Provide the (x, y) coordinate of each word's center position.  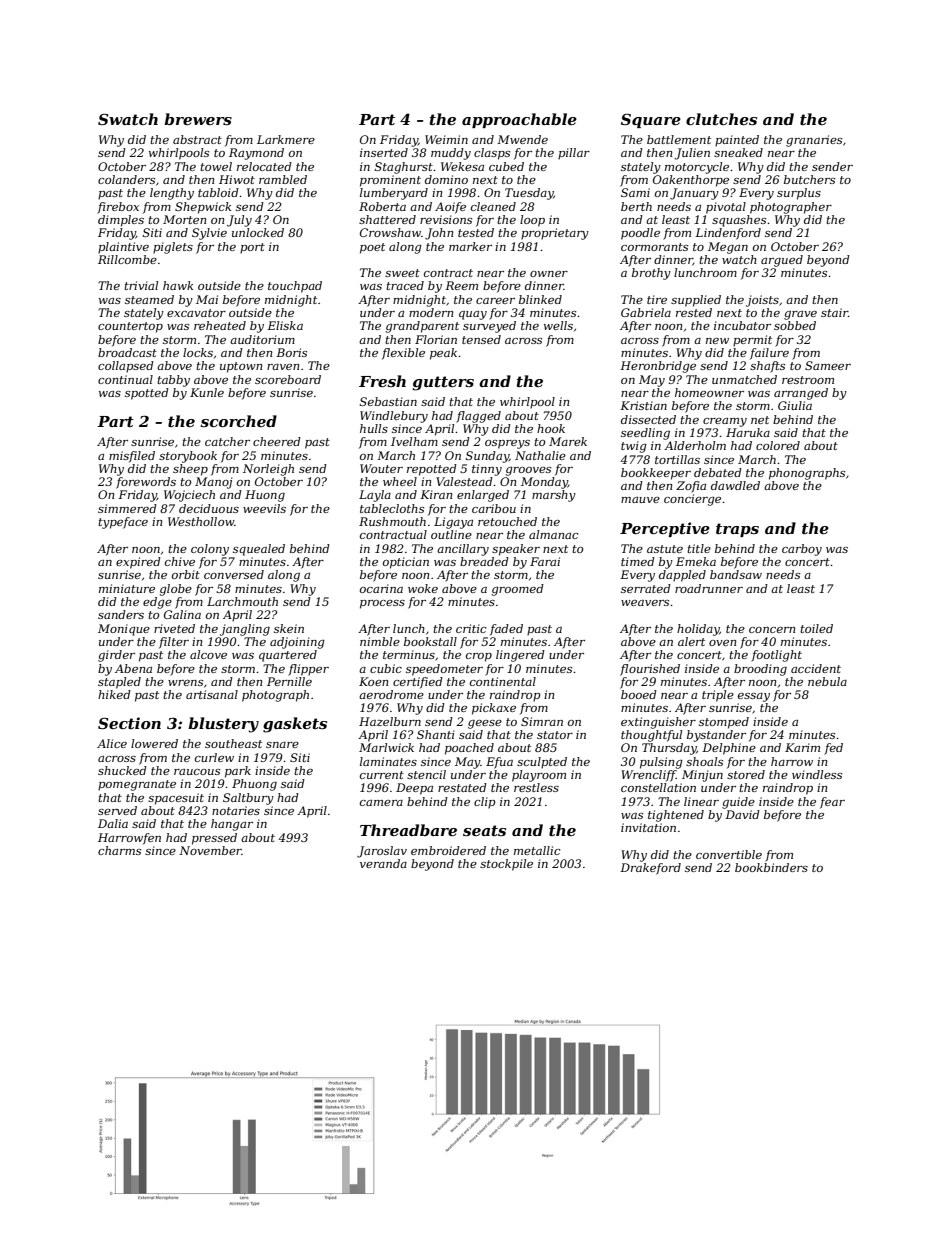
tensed (481, 339)
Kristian (643, 405)
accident (816, 668)
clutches (721, 119)
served (117, 810)
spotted (147, 394)
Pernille (289, 681)
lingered (520, 656)
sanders (121, 614)
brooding (760, 670)
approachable (519, 120)
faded (506, 630)
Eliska (285, 325)
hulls (374, 428)
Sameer (828, 365)
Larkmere (286, 139)
